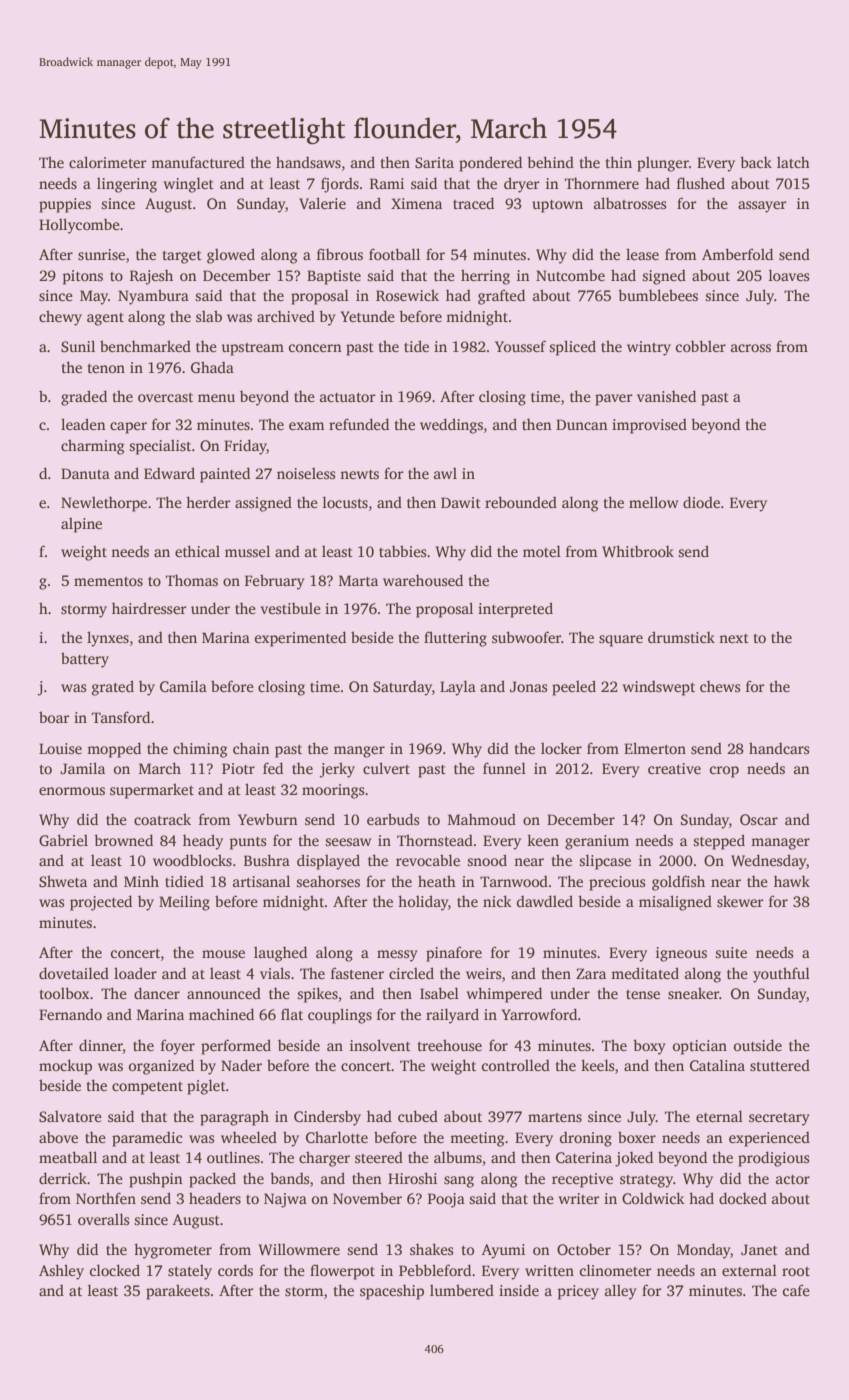 This screenshot has width=849, height=1400. Describe the element at coordinates (434, 162) in the screenshot. I see `Sarita` at that location.
